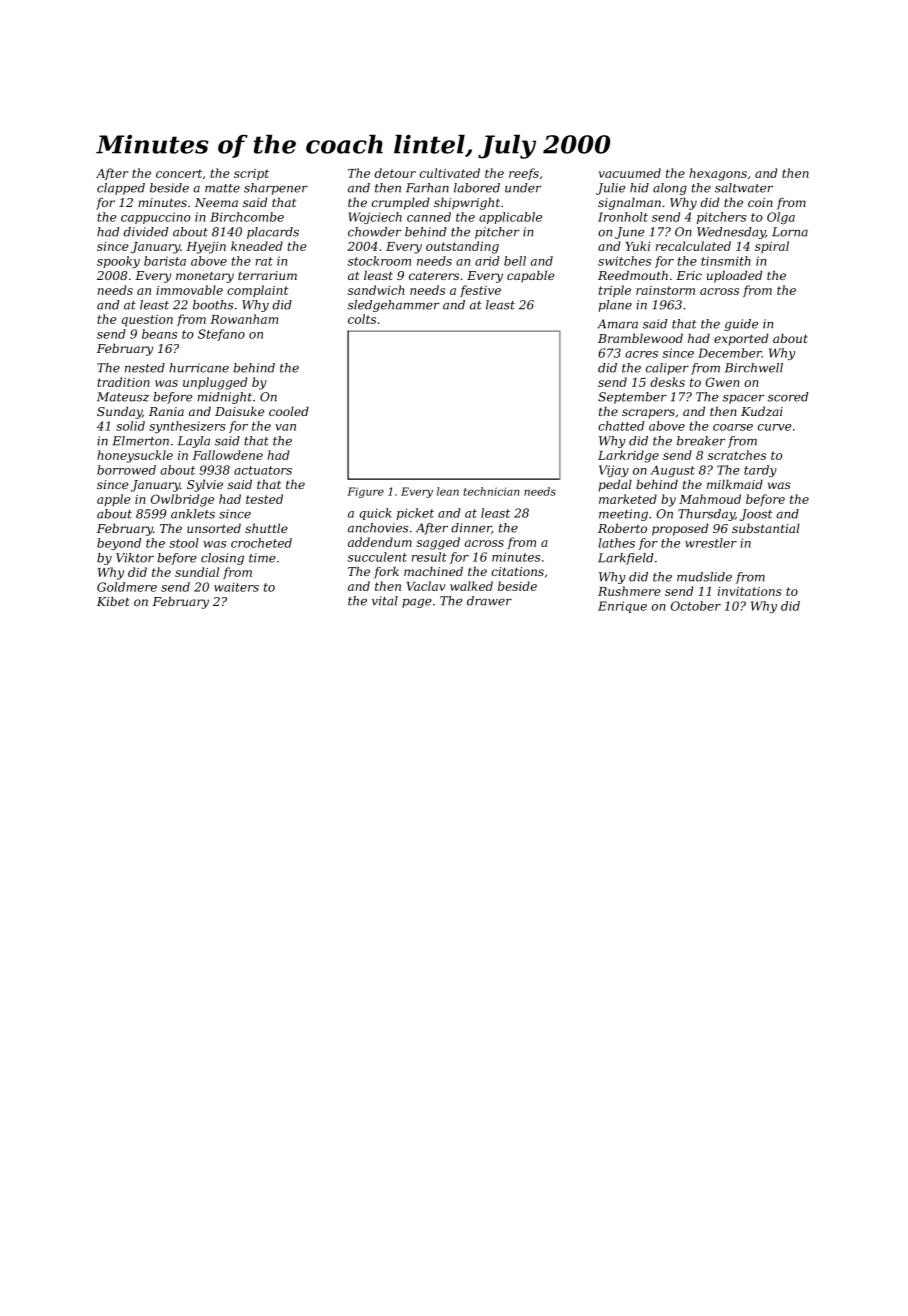 Image resolution: width=908 pixels, height=1316 pixels. What do you see at coordinates (624, 261) in the screenshot?
I see `switches` at bounding box center [624, 261].
